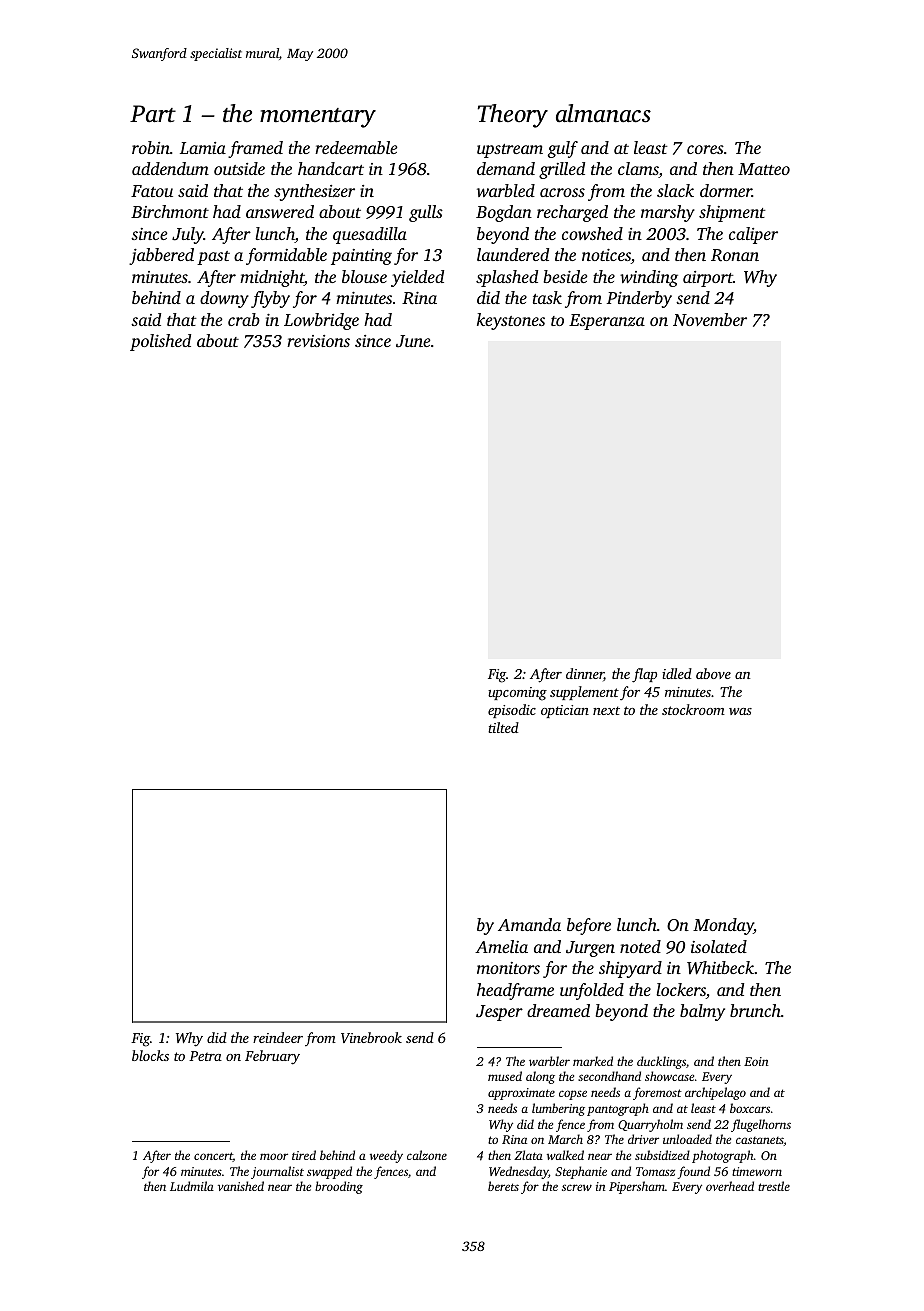 The width and height of the screenshot is (924, 1311). Describe the element at coordinates (603, 113) in the screenshot. I see `almanacs` at that location.
